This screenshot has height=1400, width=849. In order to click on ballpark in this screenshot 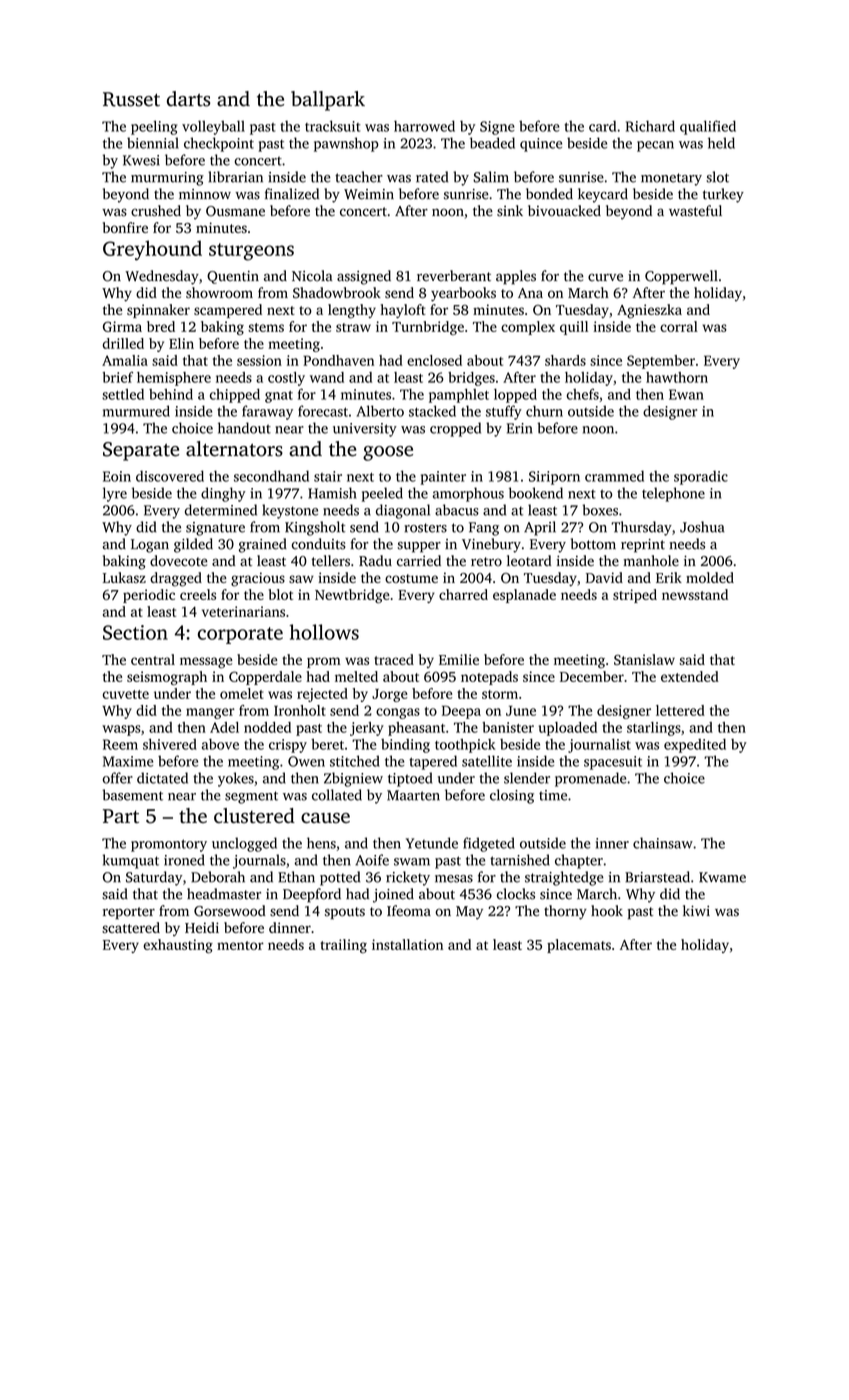, I will do `click(328, 101)`.
